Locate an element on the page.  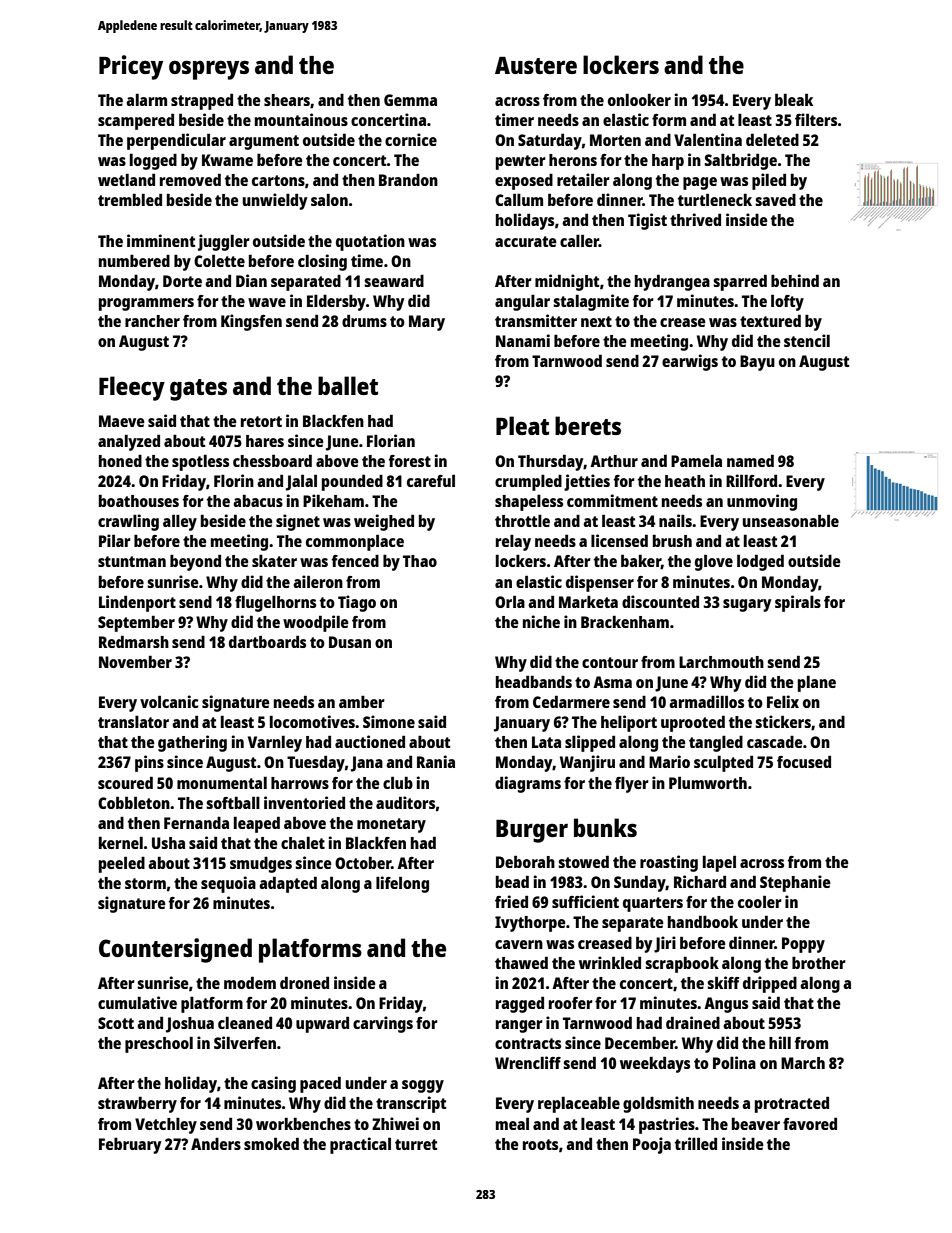
paced is located at coordinates (320, 1084).
